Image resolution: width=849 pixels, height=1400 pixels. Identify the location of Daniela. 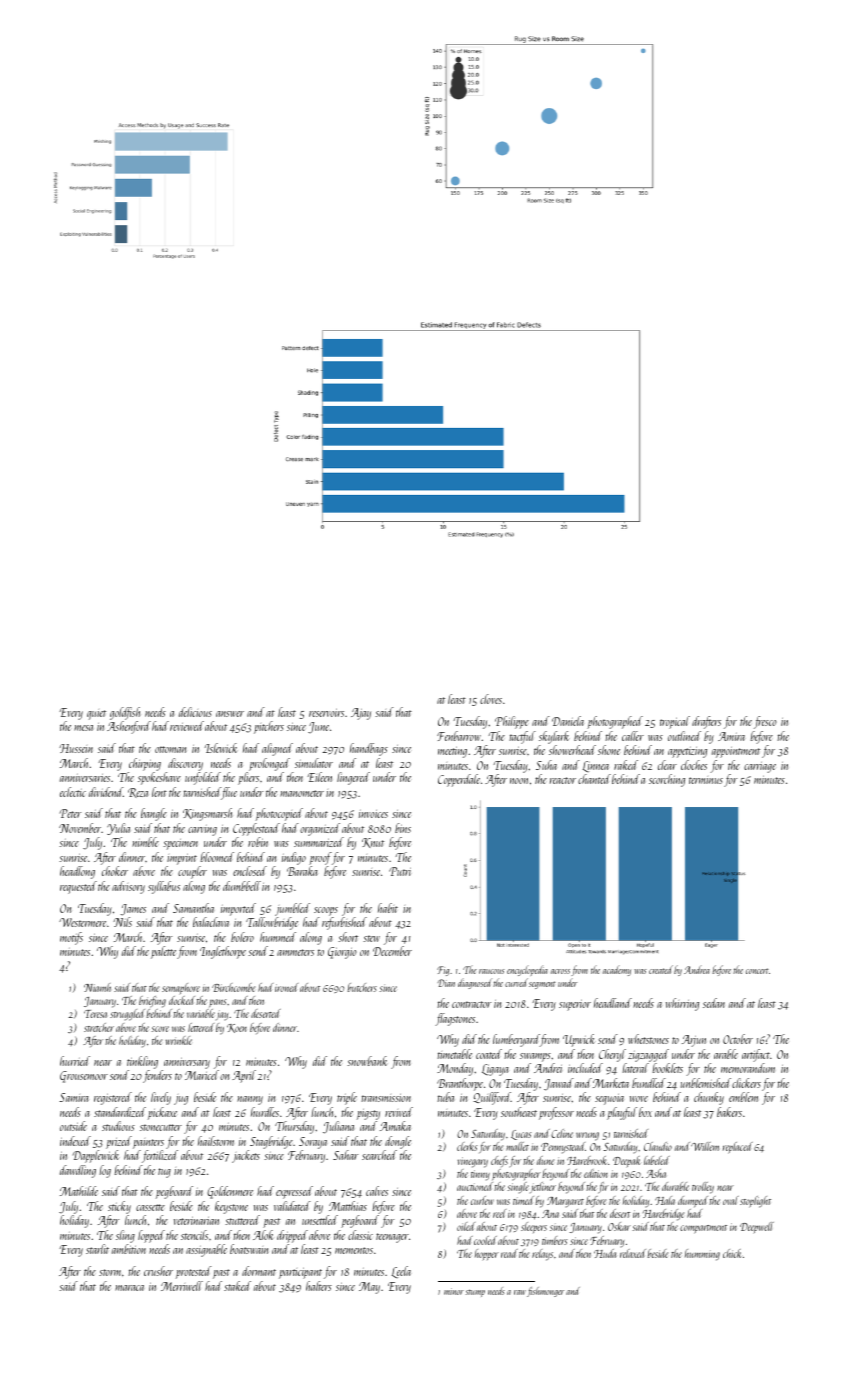
(568, 721).
